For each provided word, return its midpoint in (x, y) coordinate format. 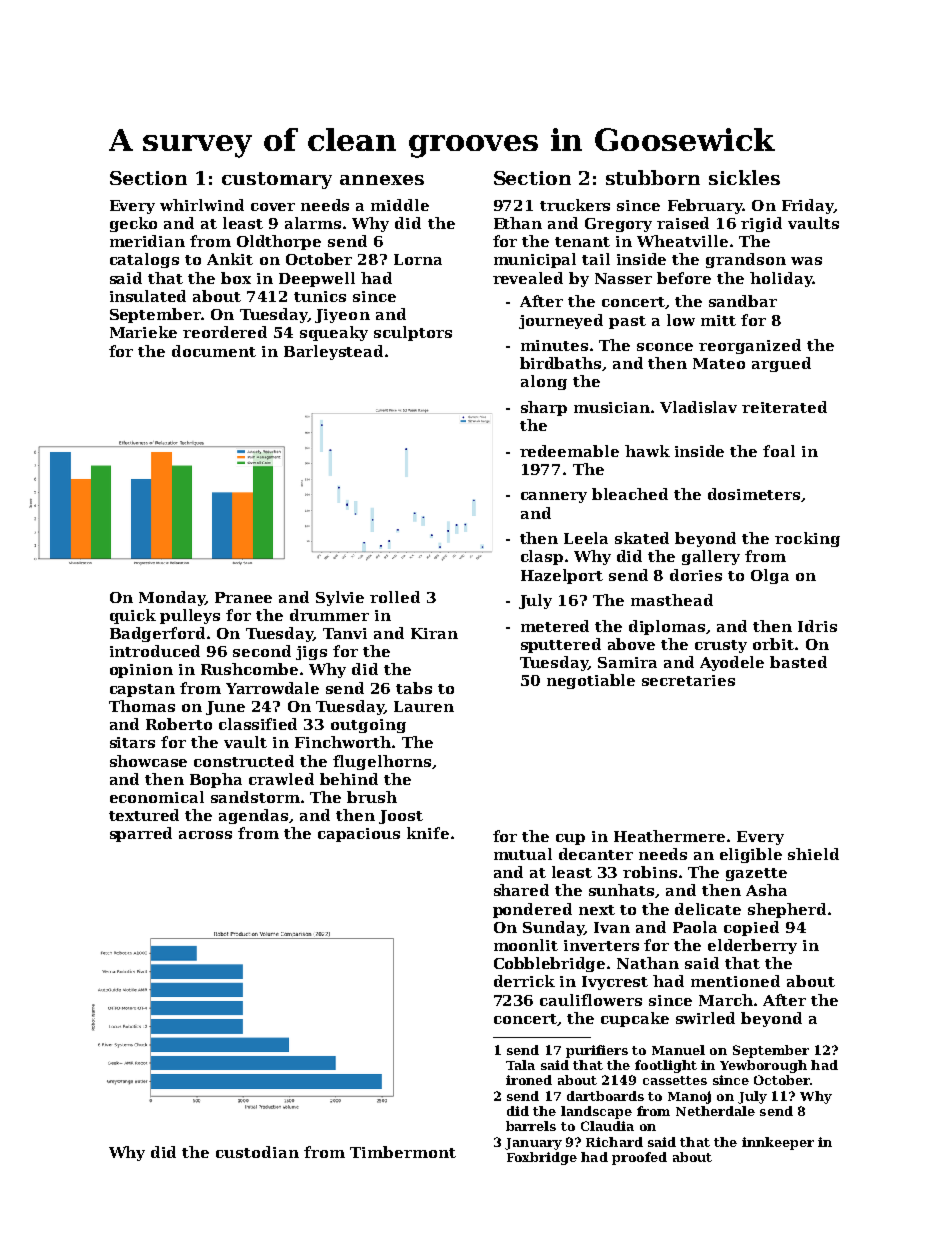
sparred (141, 834)
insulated (148, 296)
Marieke (143, 332)
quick (133, 616)
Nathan (648, 963)
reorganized (750, 346)
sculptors (413, 333)
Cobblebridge (549, 964)
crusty (721, 646)
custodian (257, 1152)
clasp (542, 557)
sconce (665, 347)
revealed (528, 278)
